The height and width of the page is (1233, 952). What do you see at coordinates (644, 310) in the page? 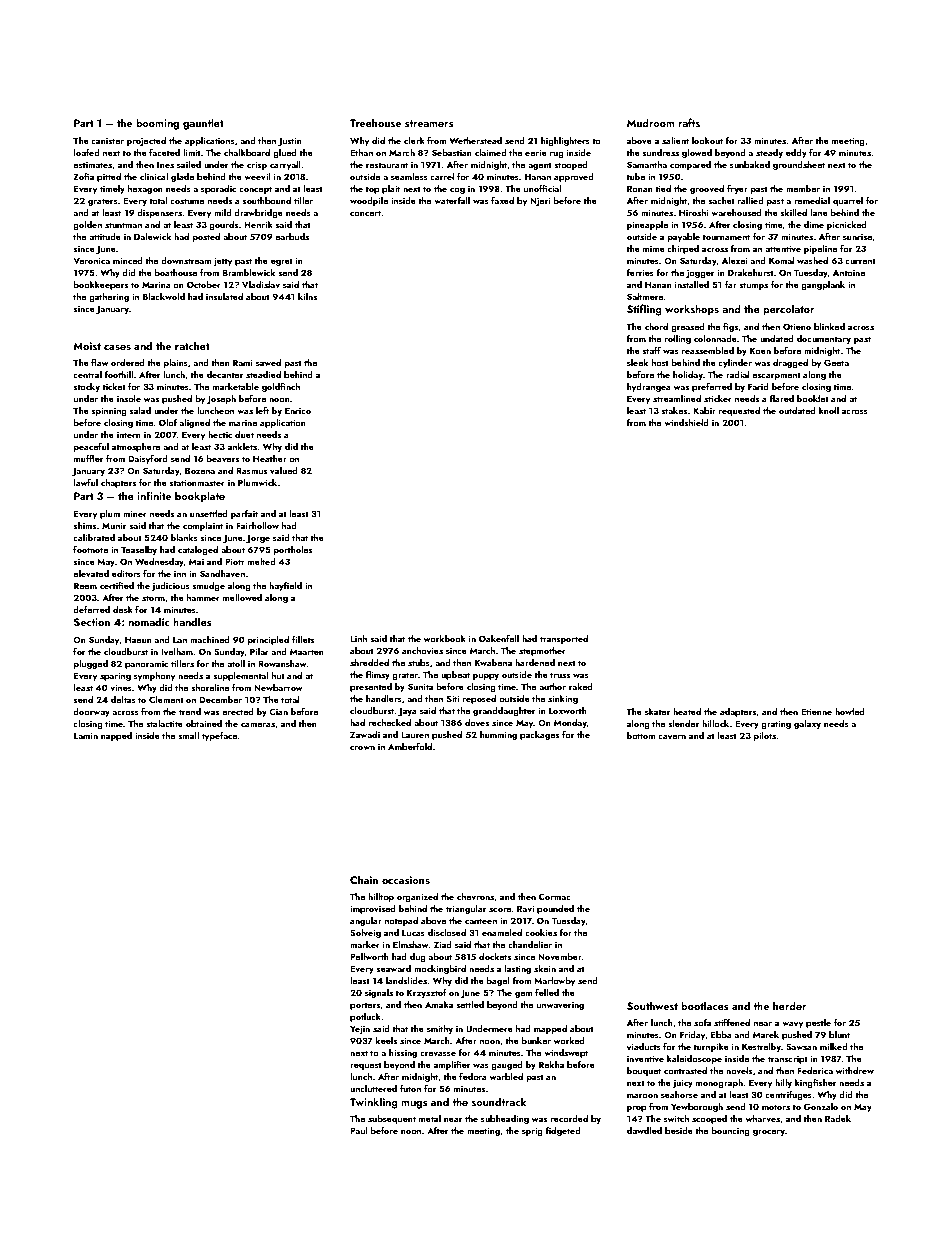
I see `Stifling` at bounding box center [644, 310].
